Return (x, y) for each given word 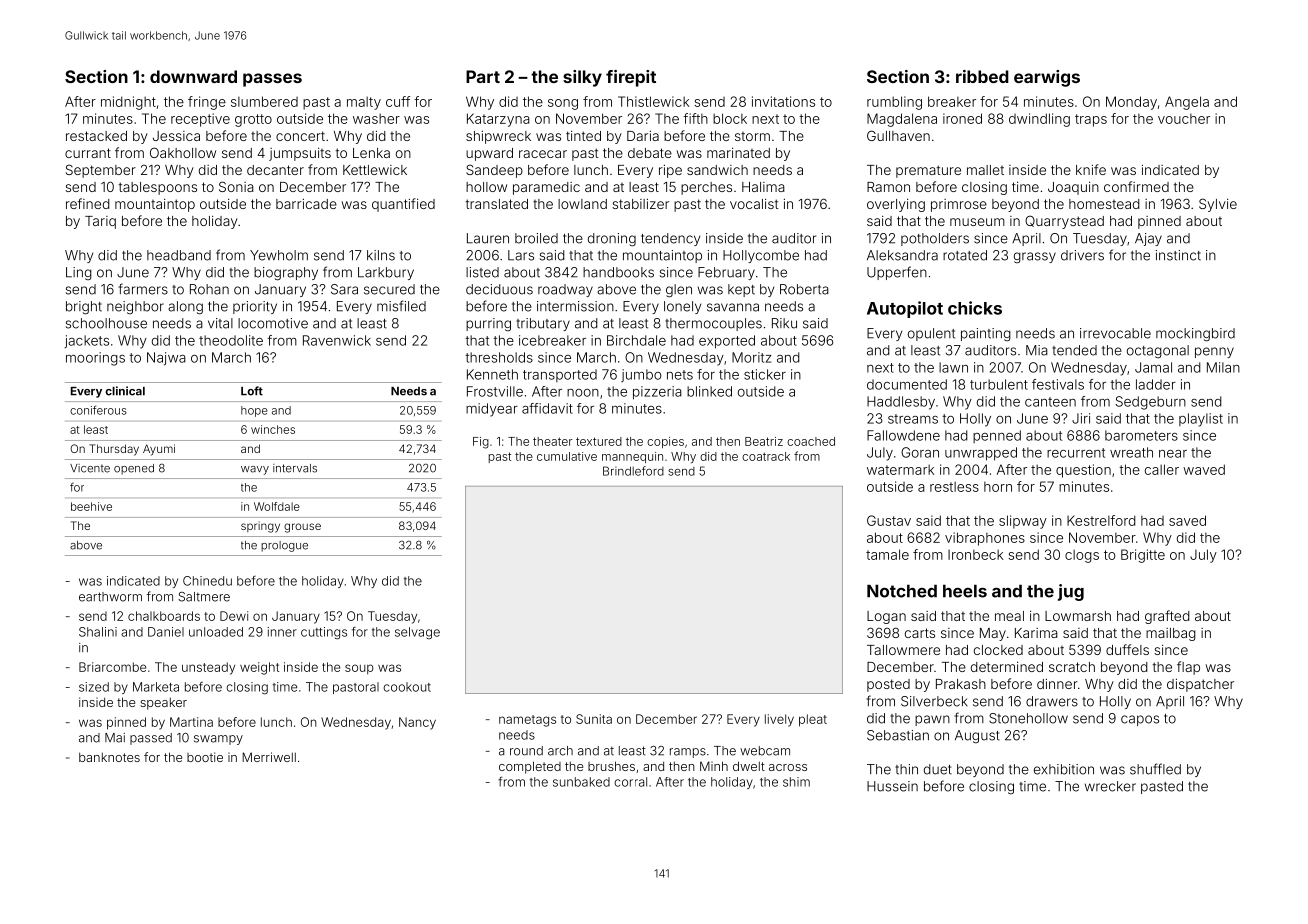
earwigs (1047, 78)
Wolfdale (277, 506)
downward (193, 76)
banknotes (109, 757)
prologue (284, 546)
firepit (631, 78)
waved (1204, 469)
